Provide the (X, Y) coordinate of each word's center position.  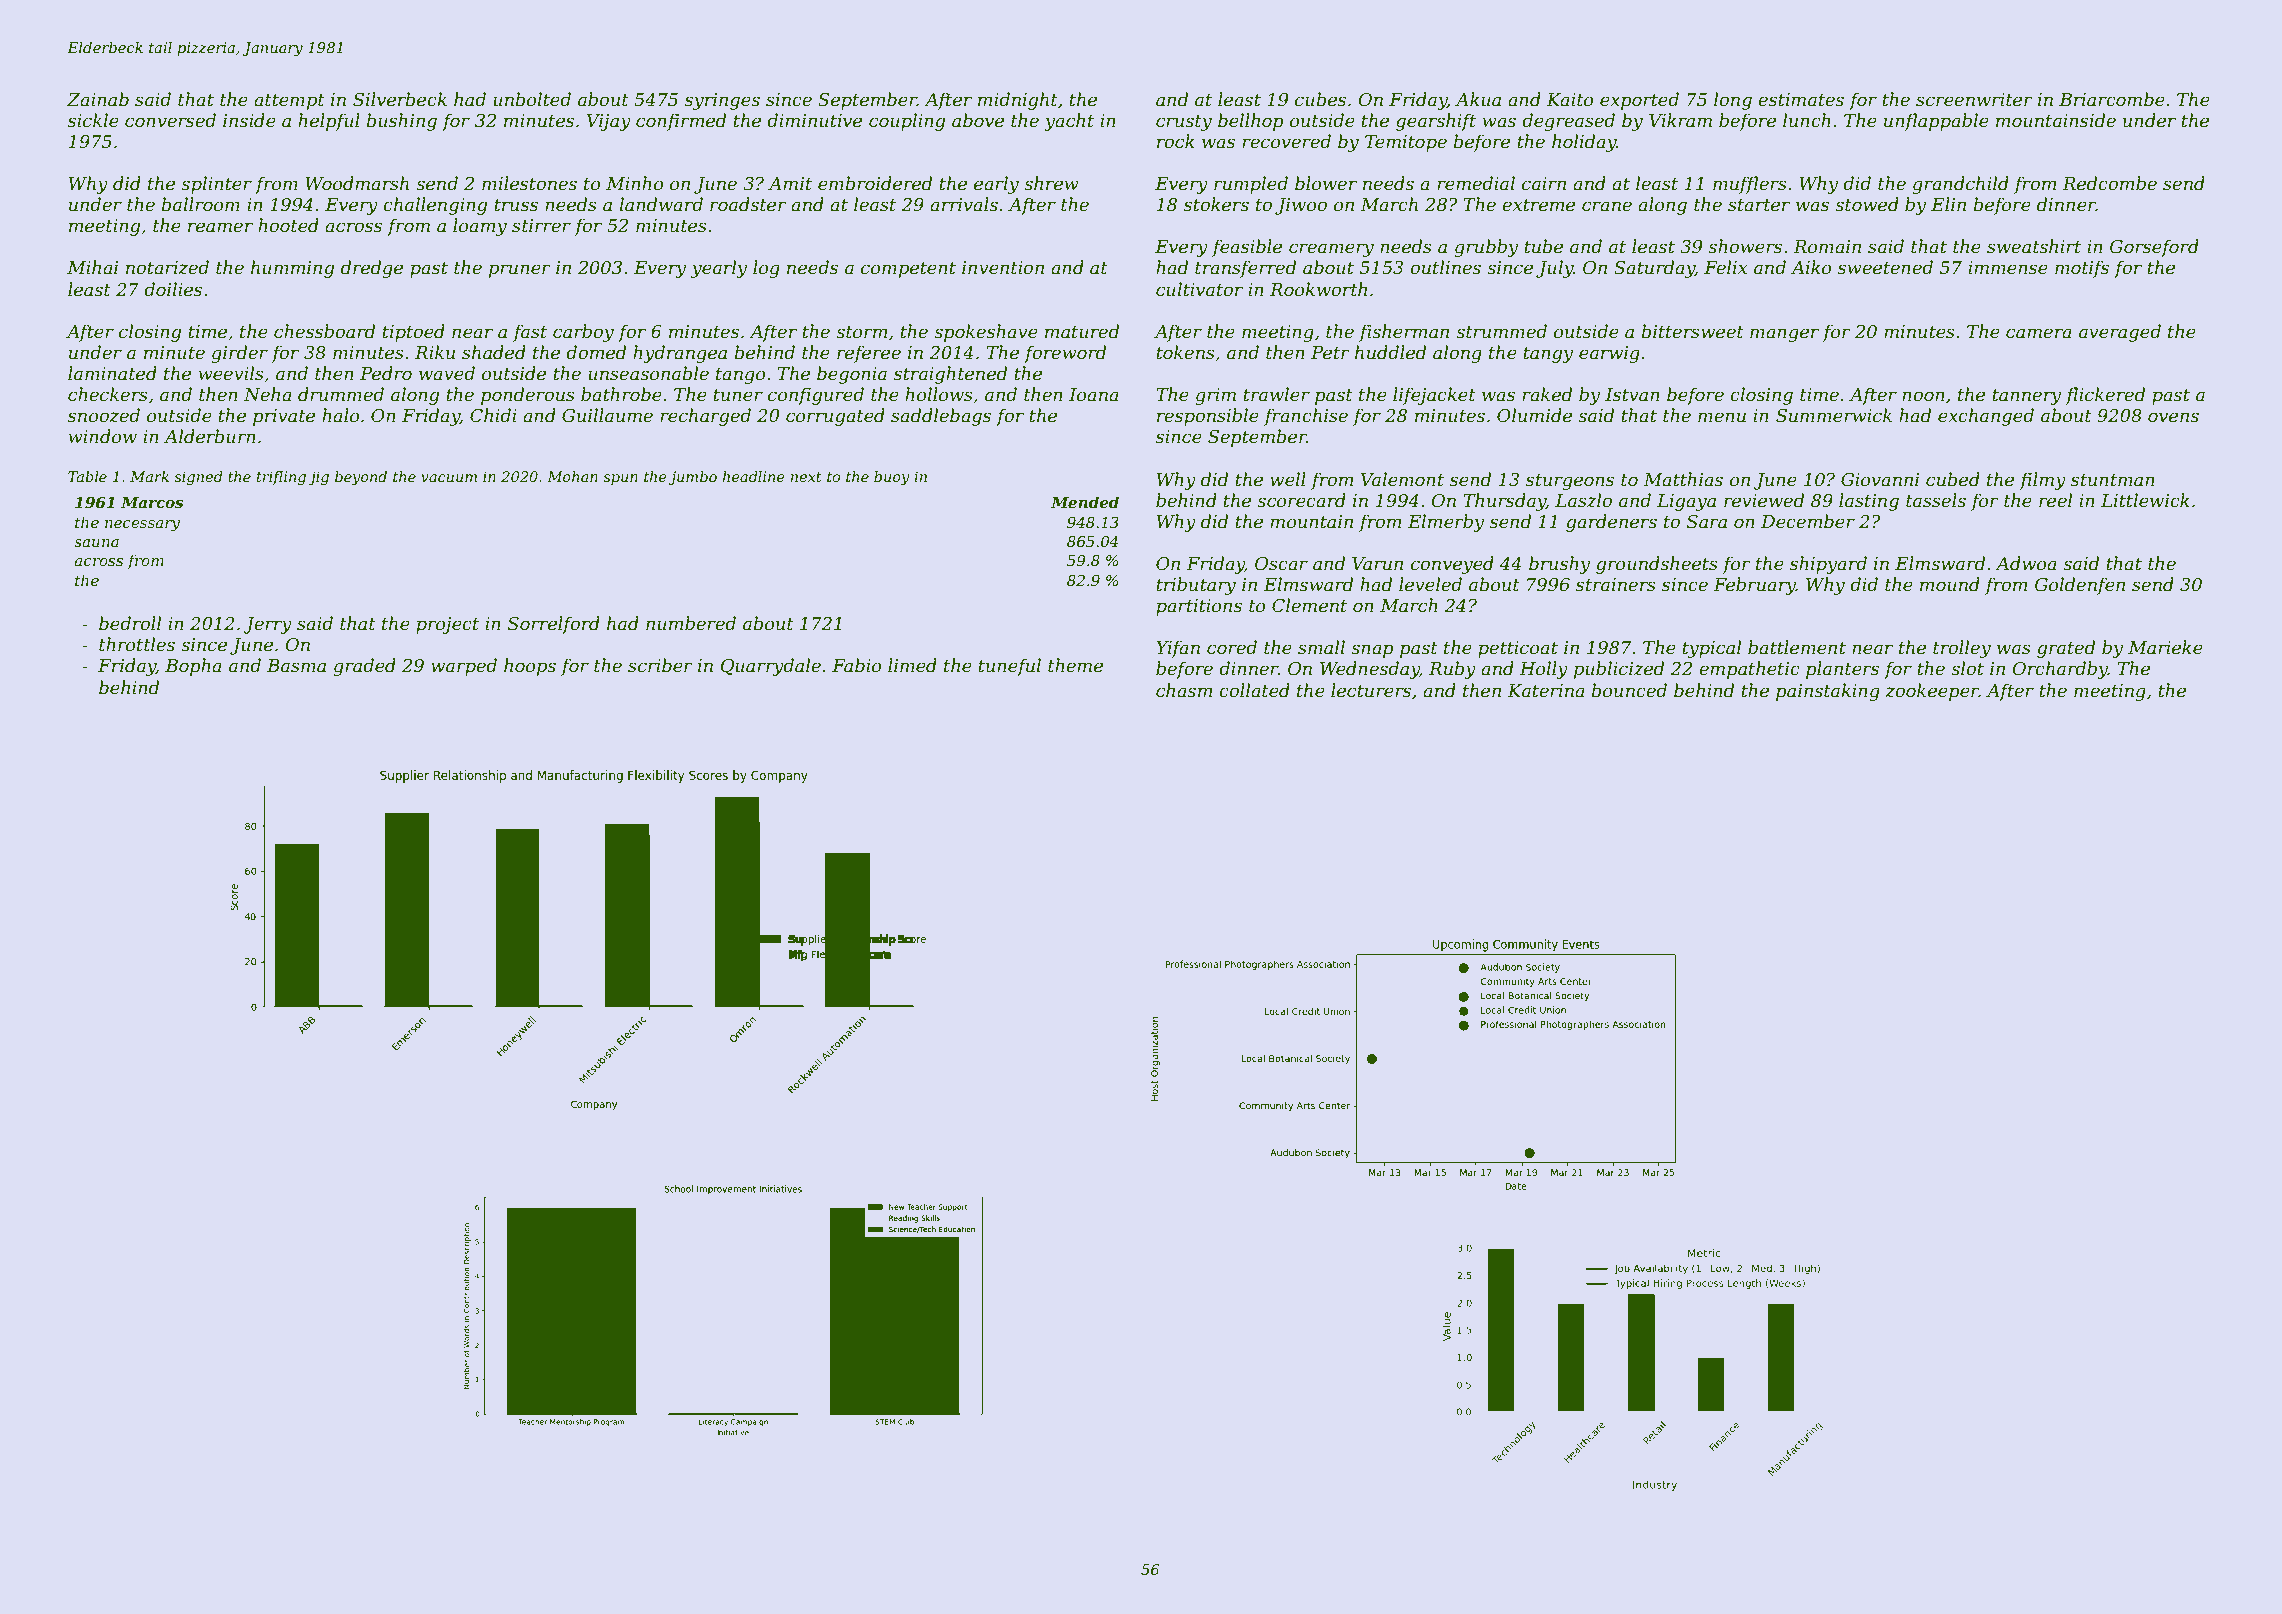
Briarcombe (2112, 99)
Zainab (98, 99)
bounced (1629, 690)
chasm (1184, 690)
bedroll (130, 623)
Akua (1478, 99)
